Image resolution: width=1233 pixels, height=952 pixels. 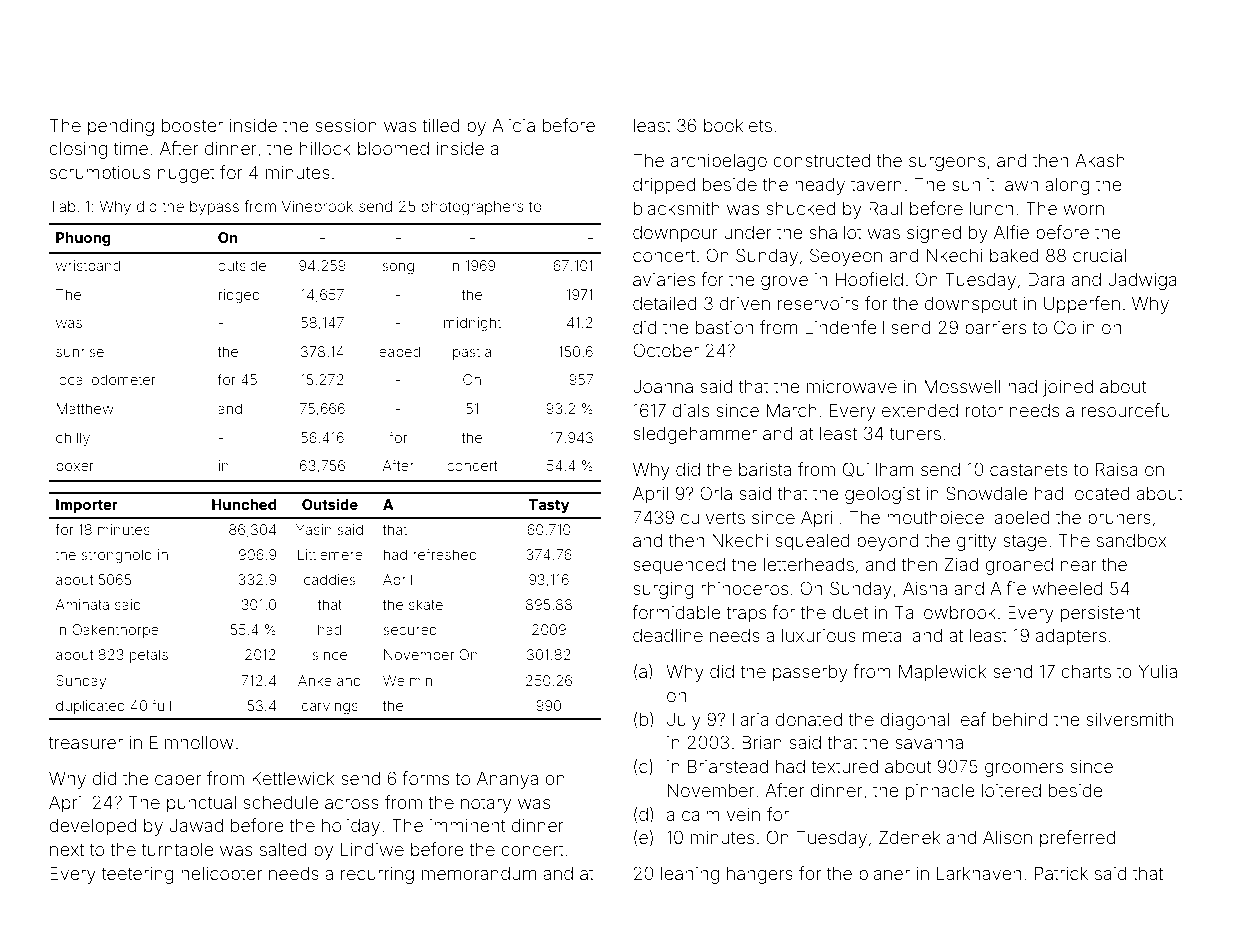 What do you see at coordinates (149, 656) in the document?
I see `petals` at bounding box center [149, 656].
